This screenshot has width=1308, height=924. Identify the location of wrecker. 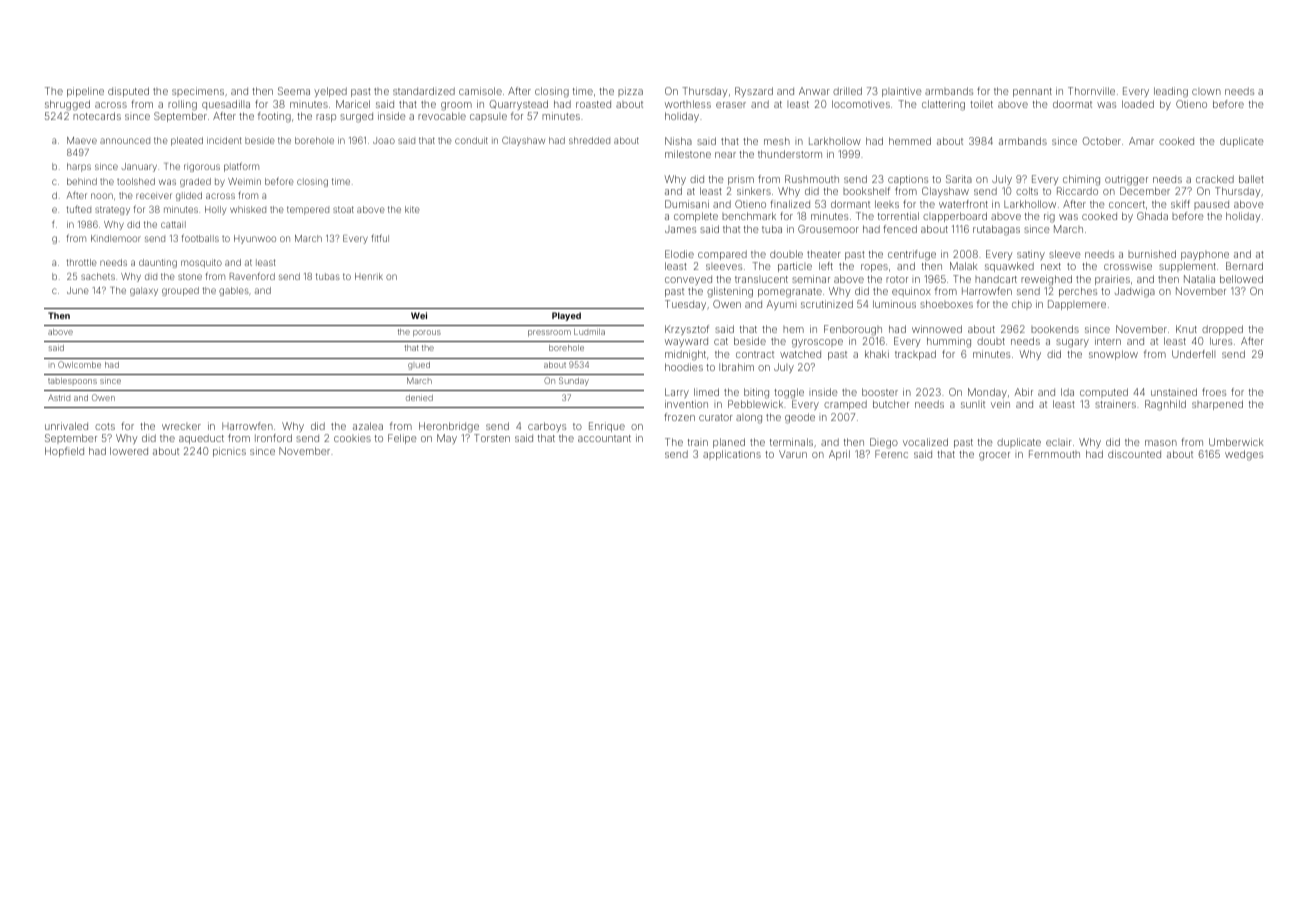
(181, 426).
